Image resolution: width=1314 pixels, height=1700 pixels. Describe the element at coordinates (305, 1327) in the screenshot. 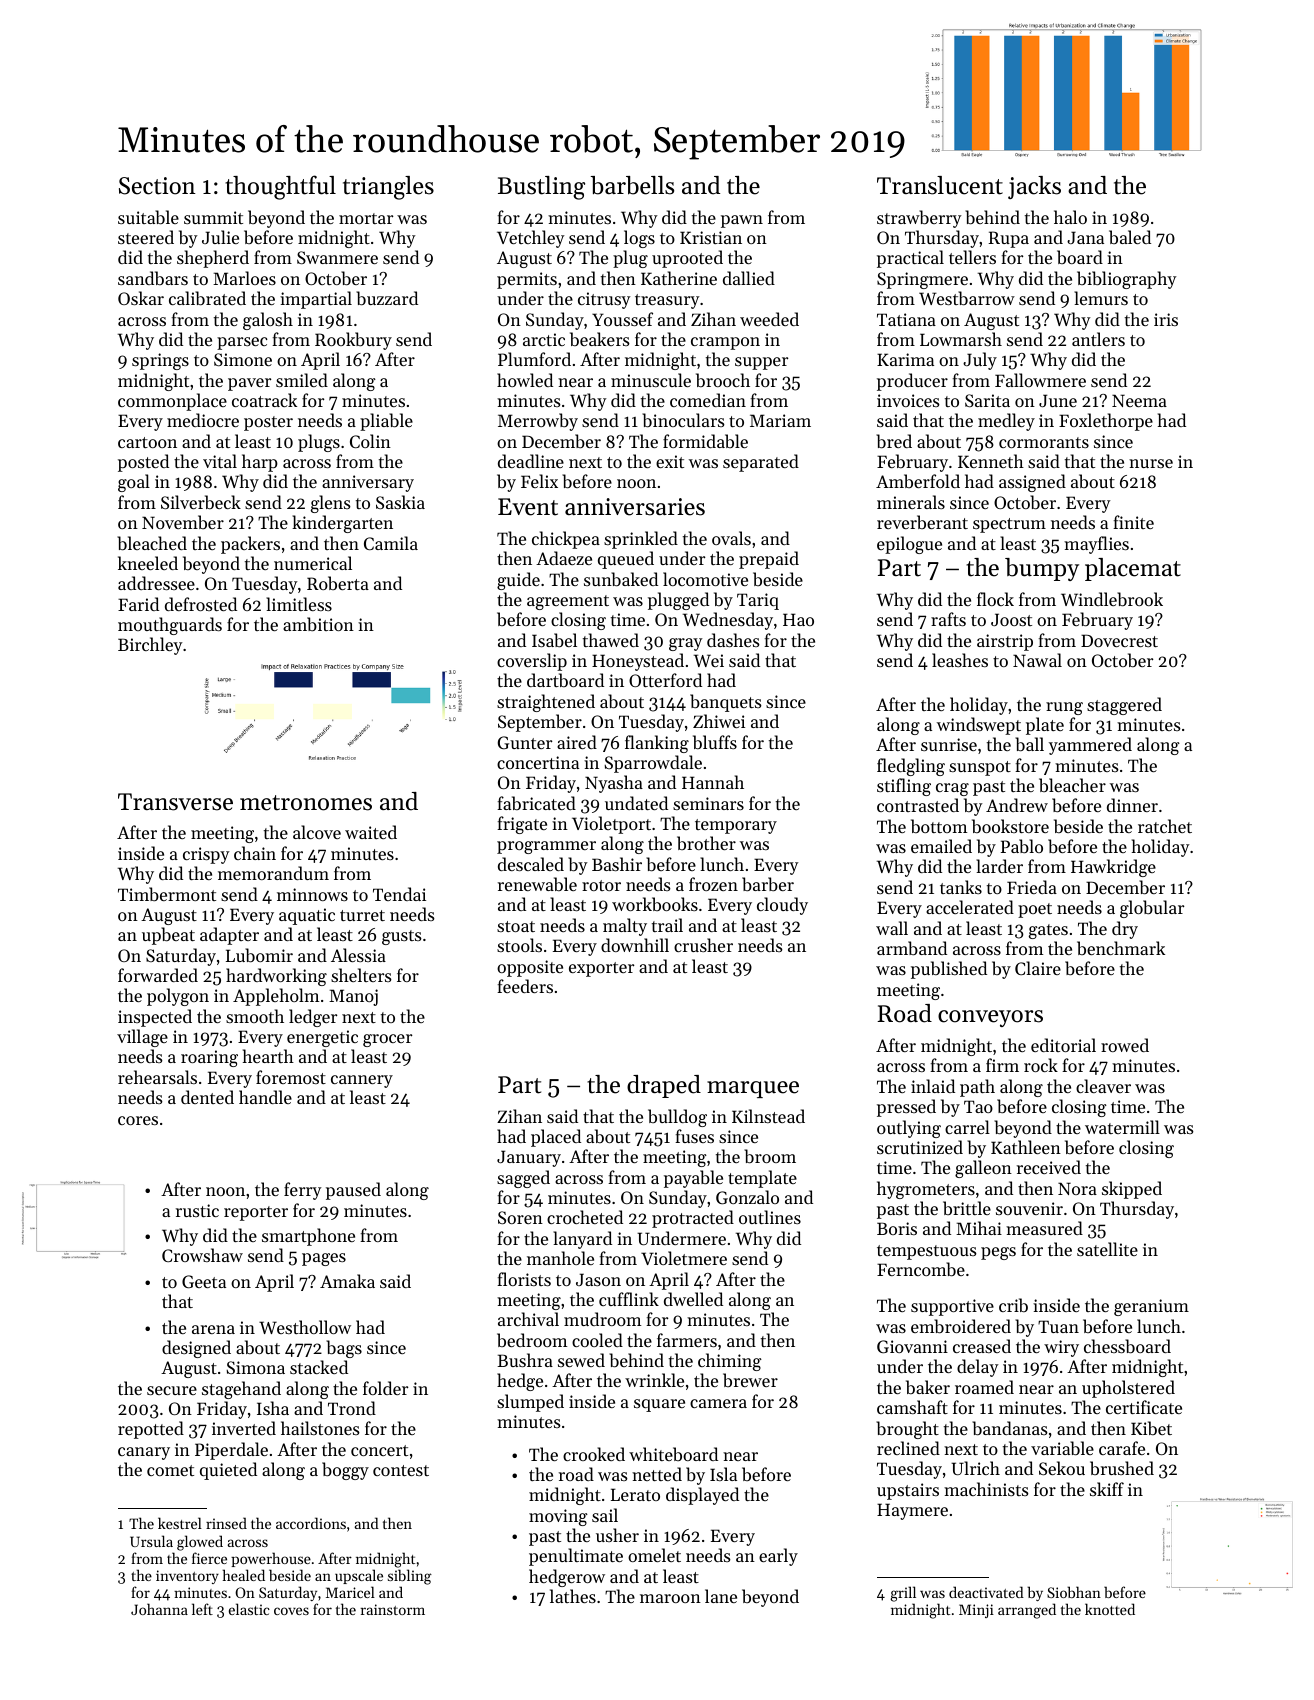

I see `Westhollow` at that location.
